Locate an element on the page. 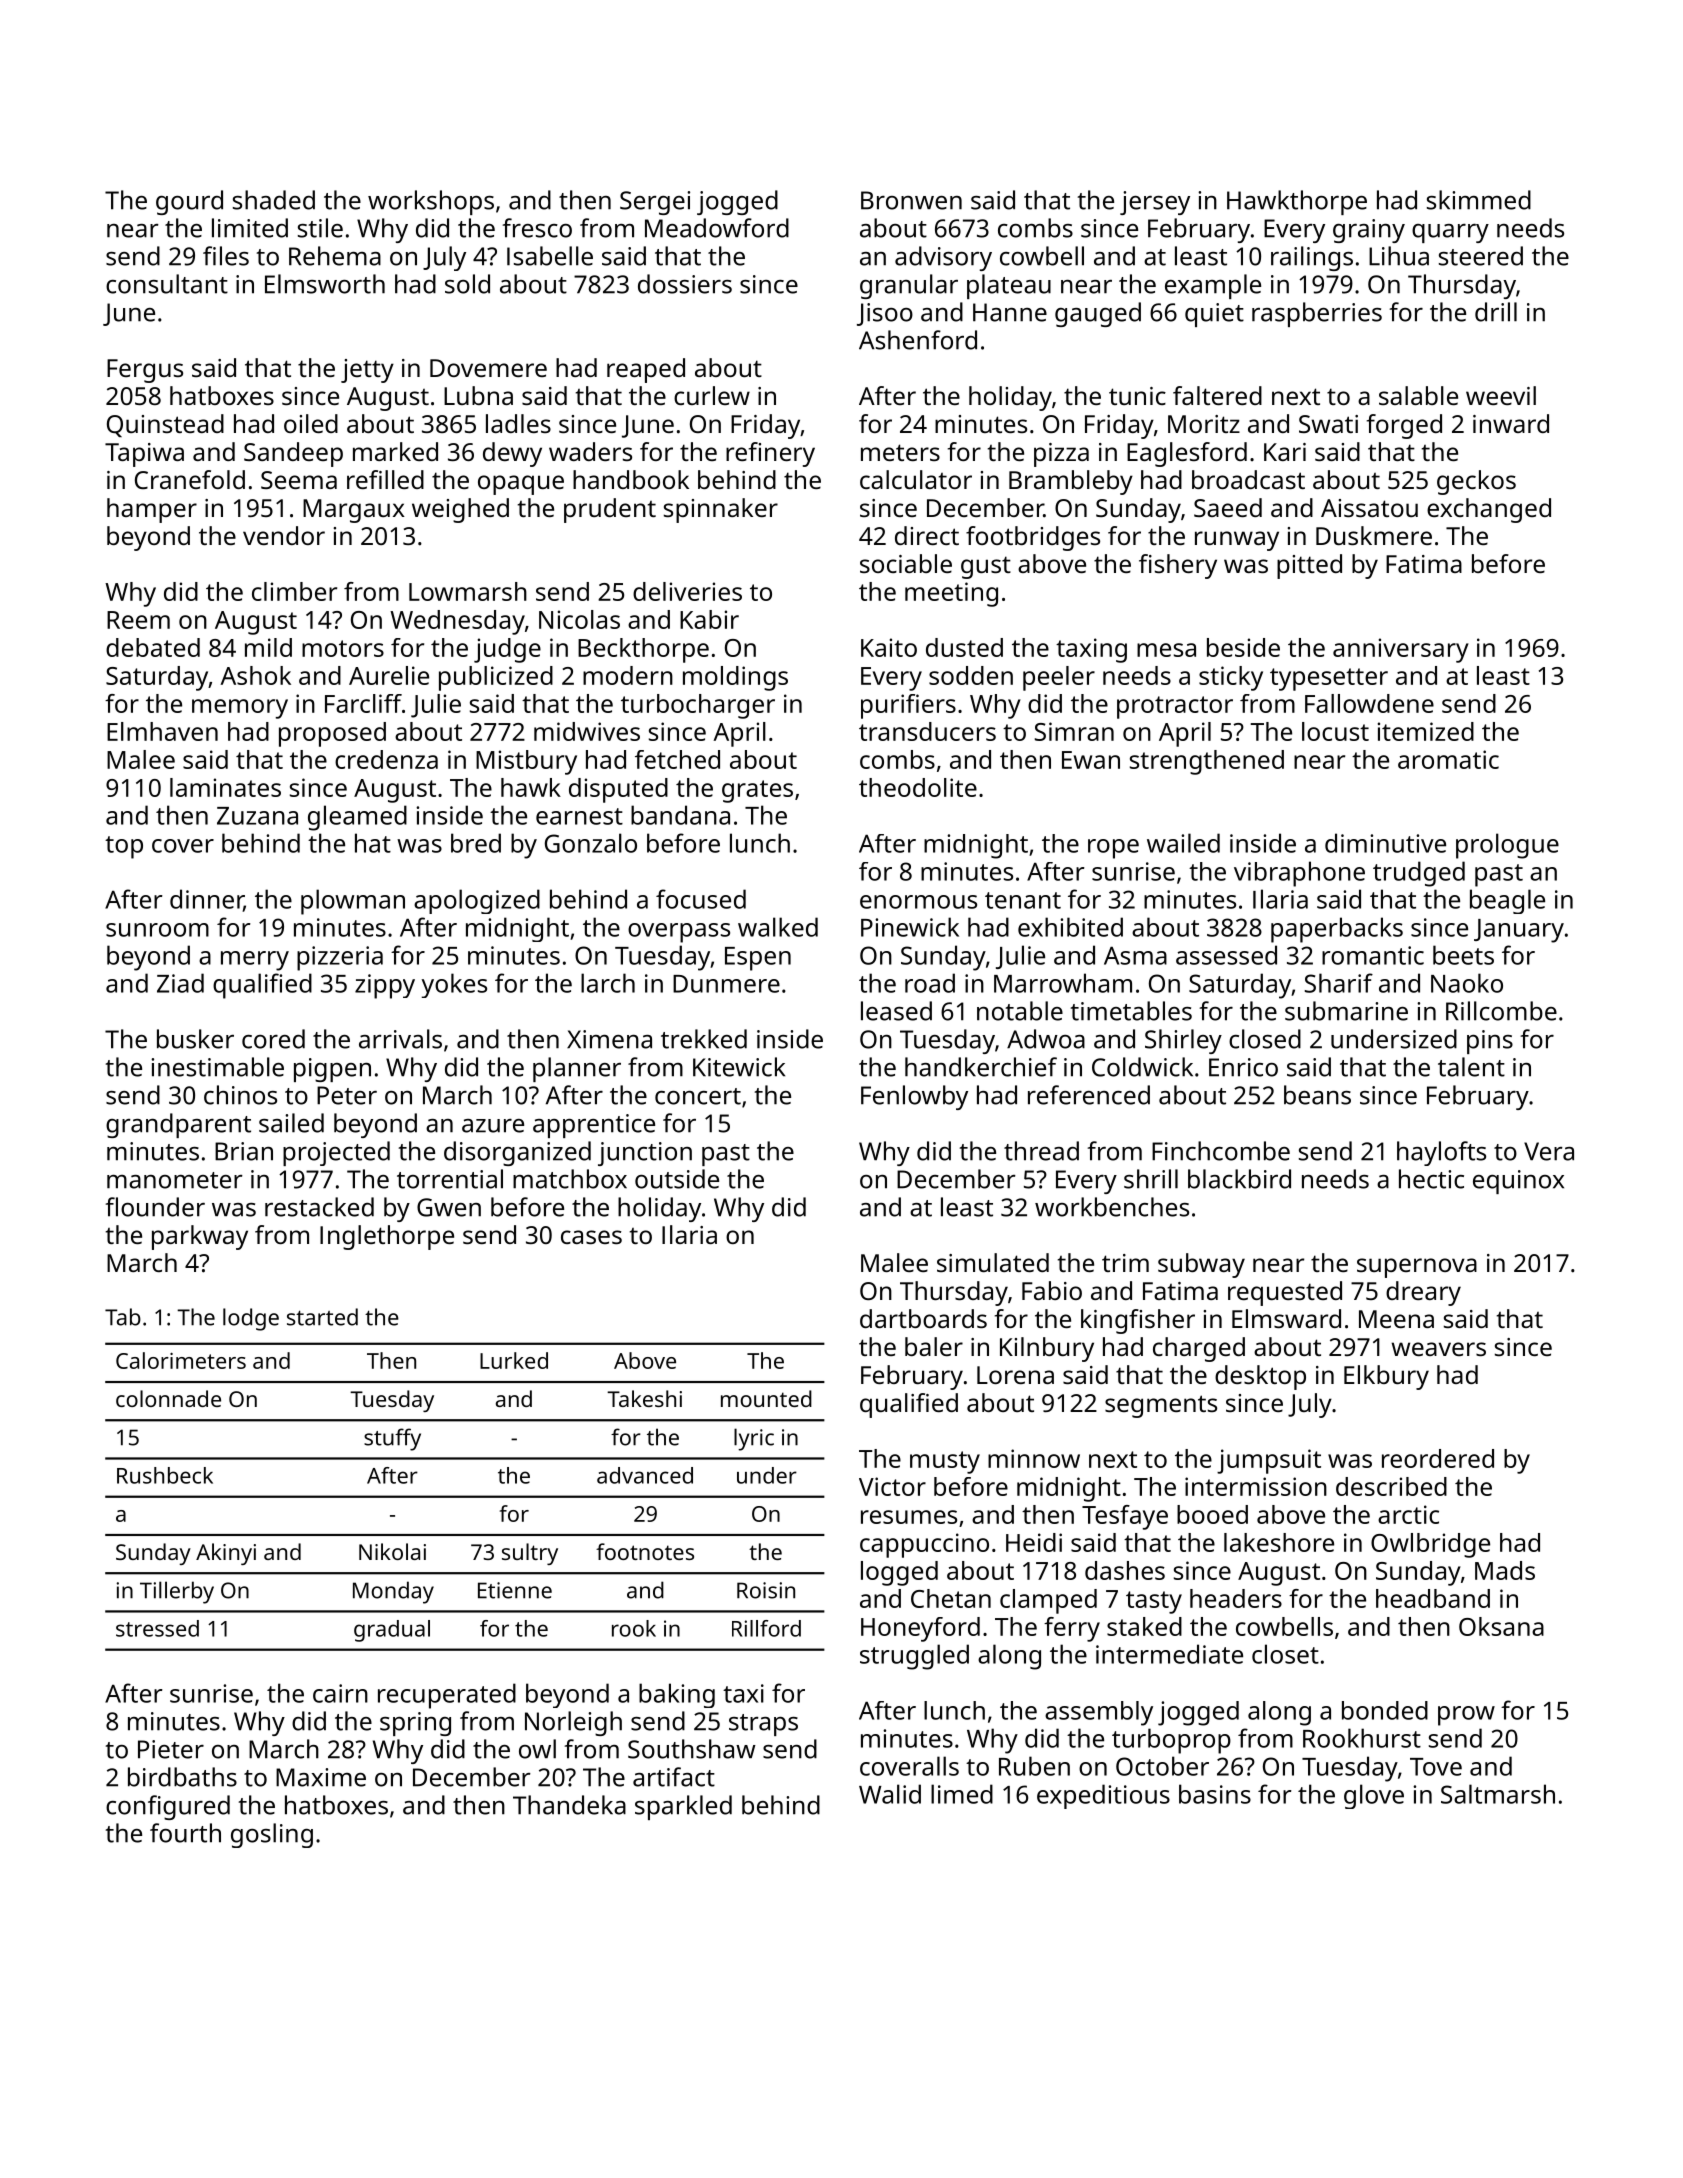 The width and height of the document is (1683, 2178). Nicolas is located at coordinates (579, 619).
